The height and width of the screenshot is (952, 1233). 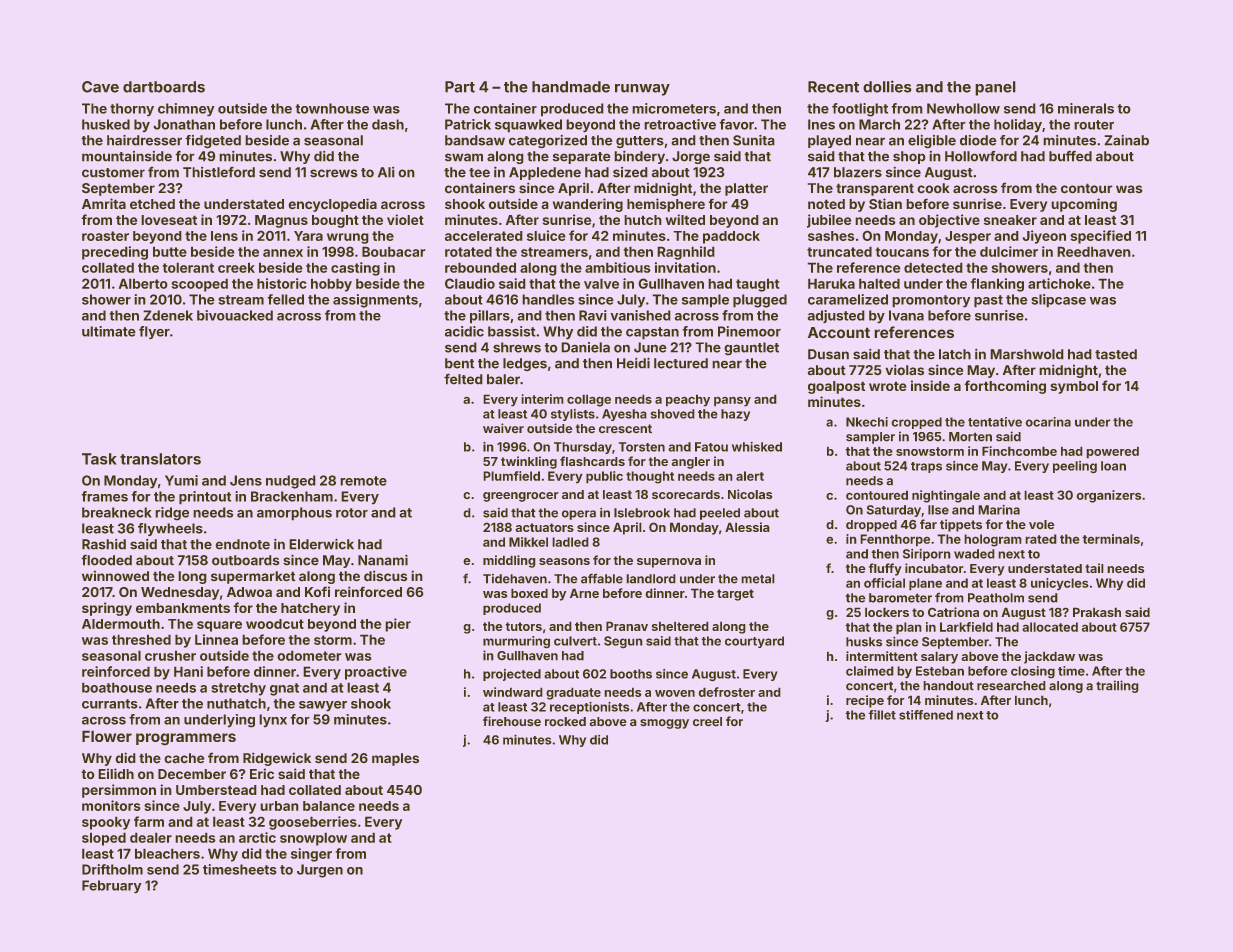 What do you see at coordinates (887, 86) in the screenshot?
I see `dollies` at bounding box center [887, 86].
